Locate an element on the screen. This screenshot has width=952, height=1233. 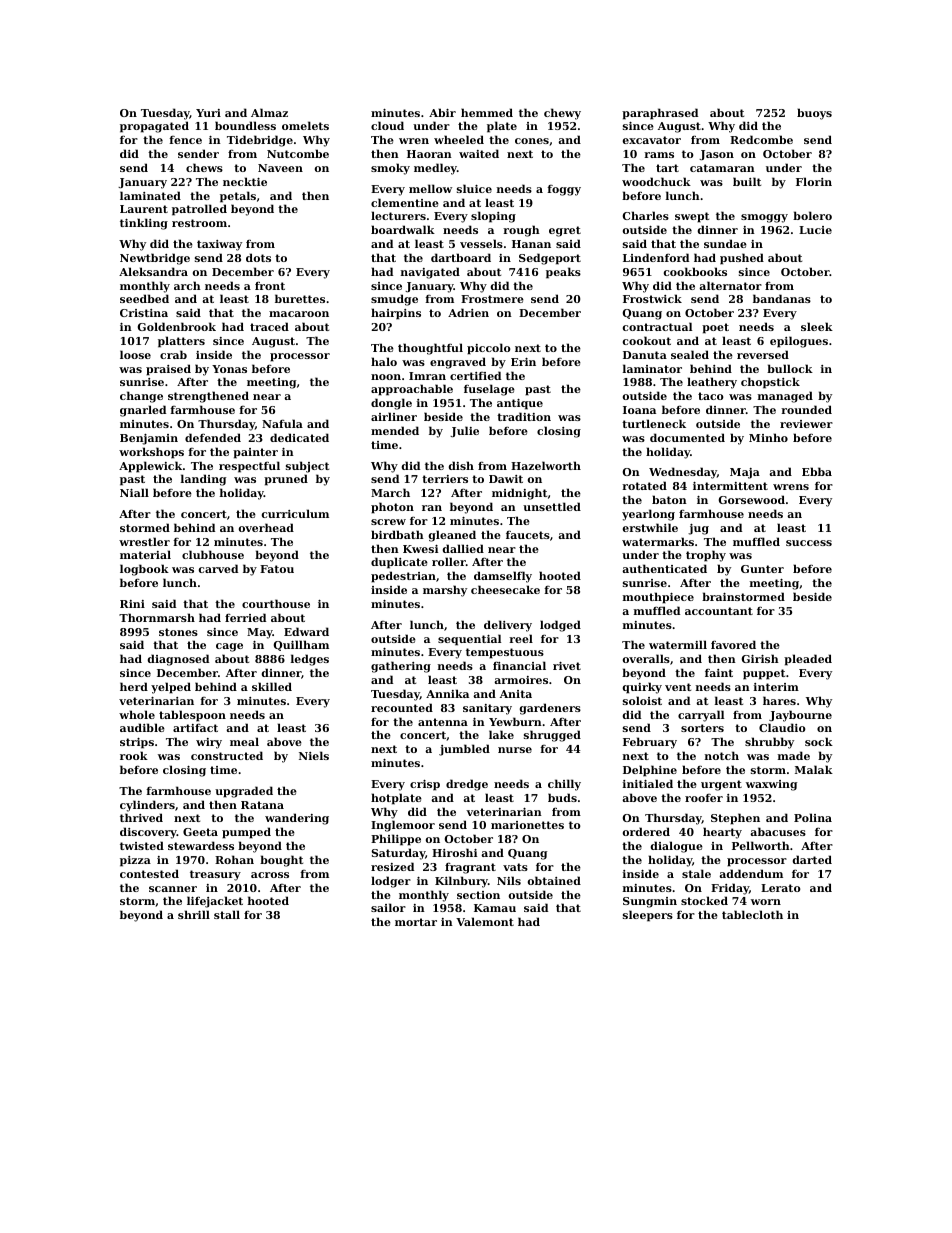
erstwhile is located at coordinates (650, 527).
